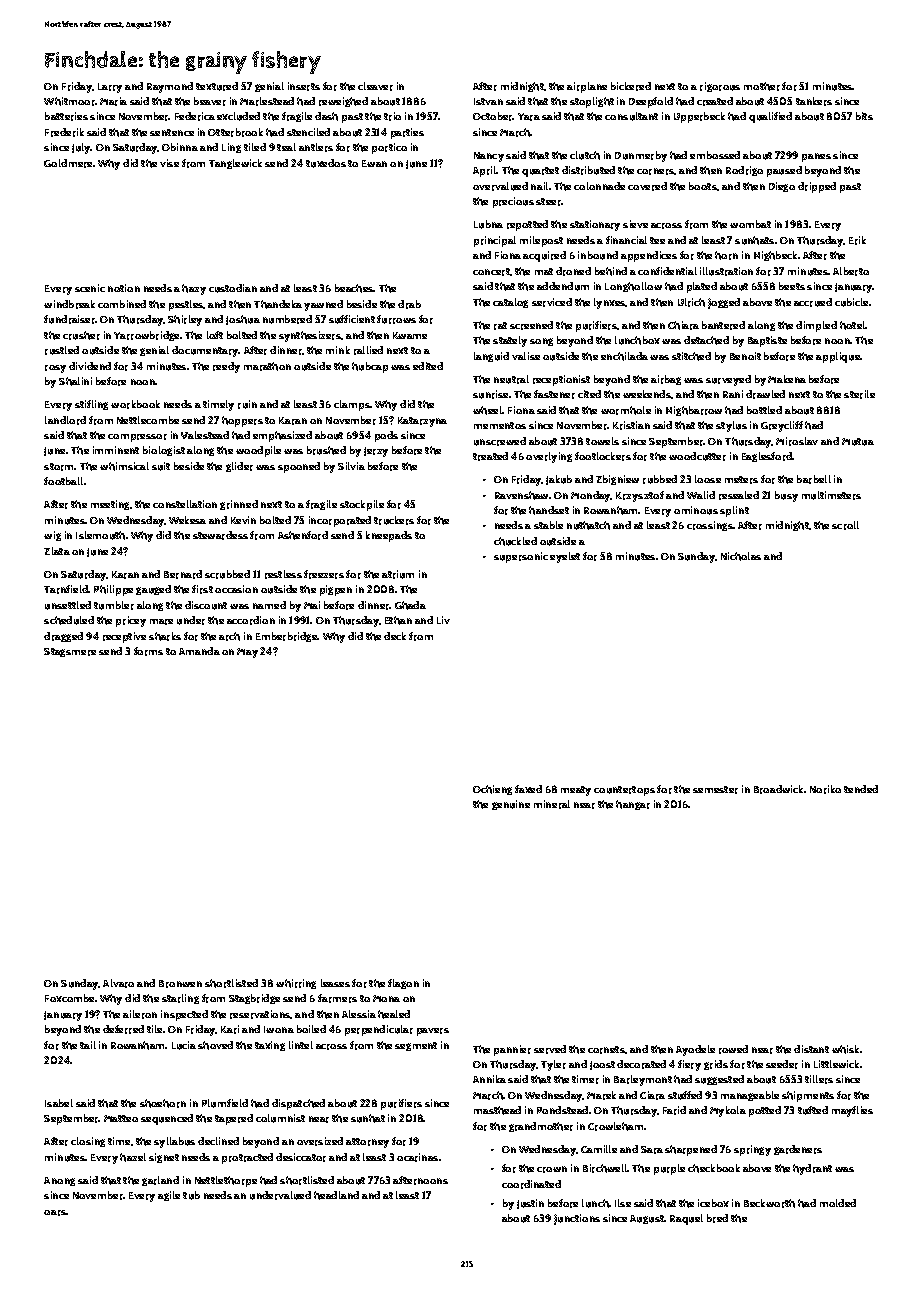  Describe the element at coordinates (148, 651) in the page. I see `forms` at that location.
